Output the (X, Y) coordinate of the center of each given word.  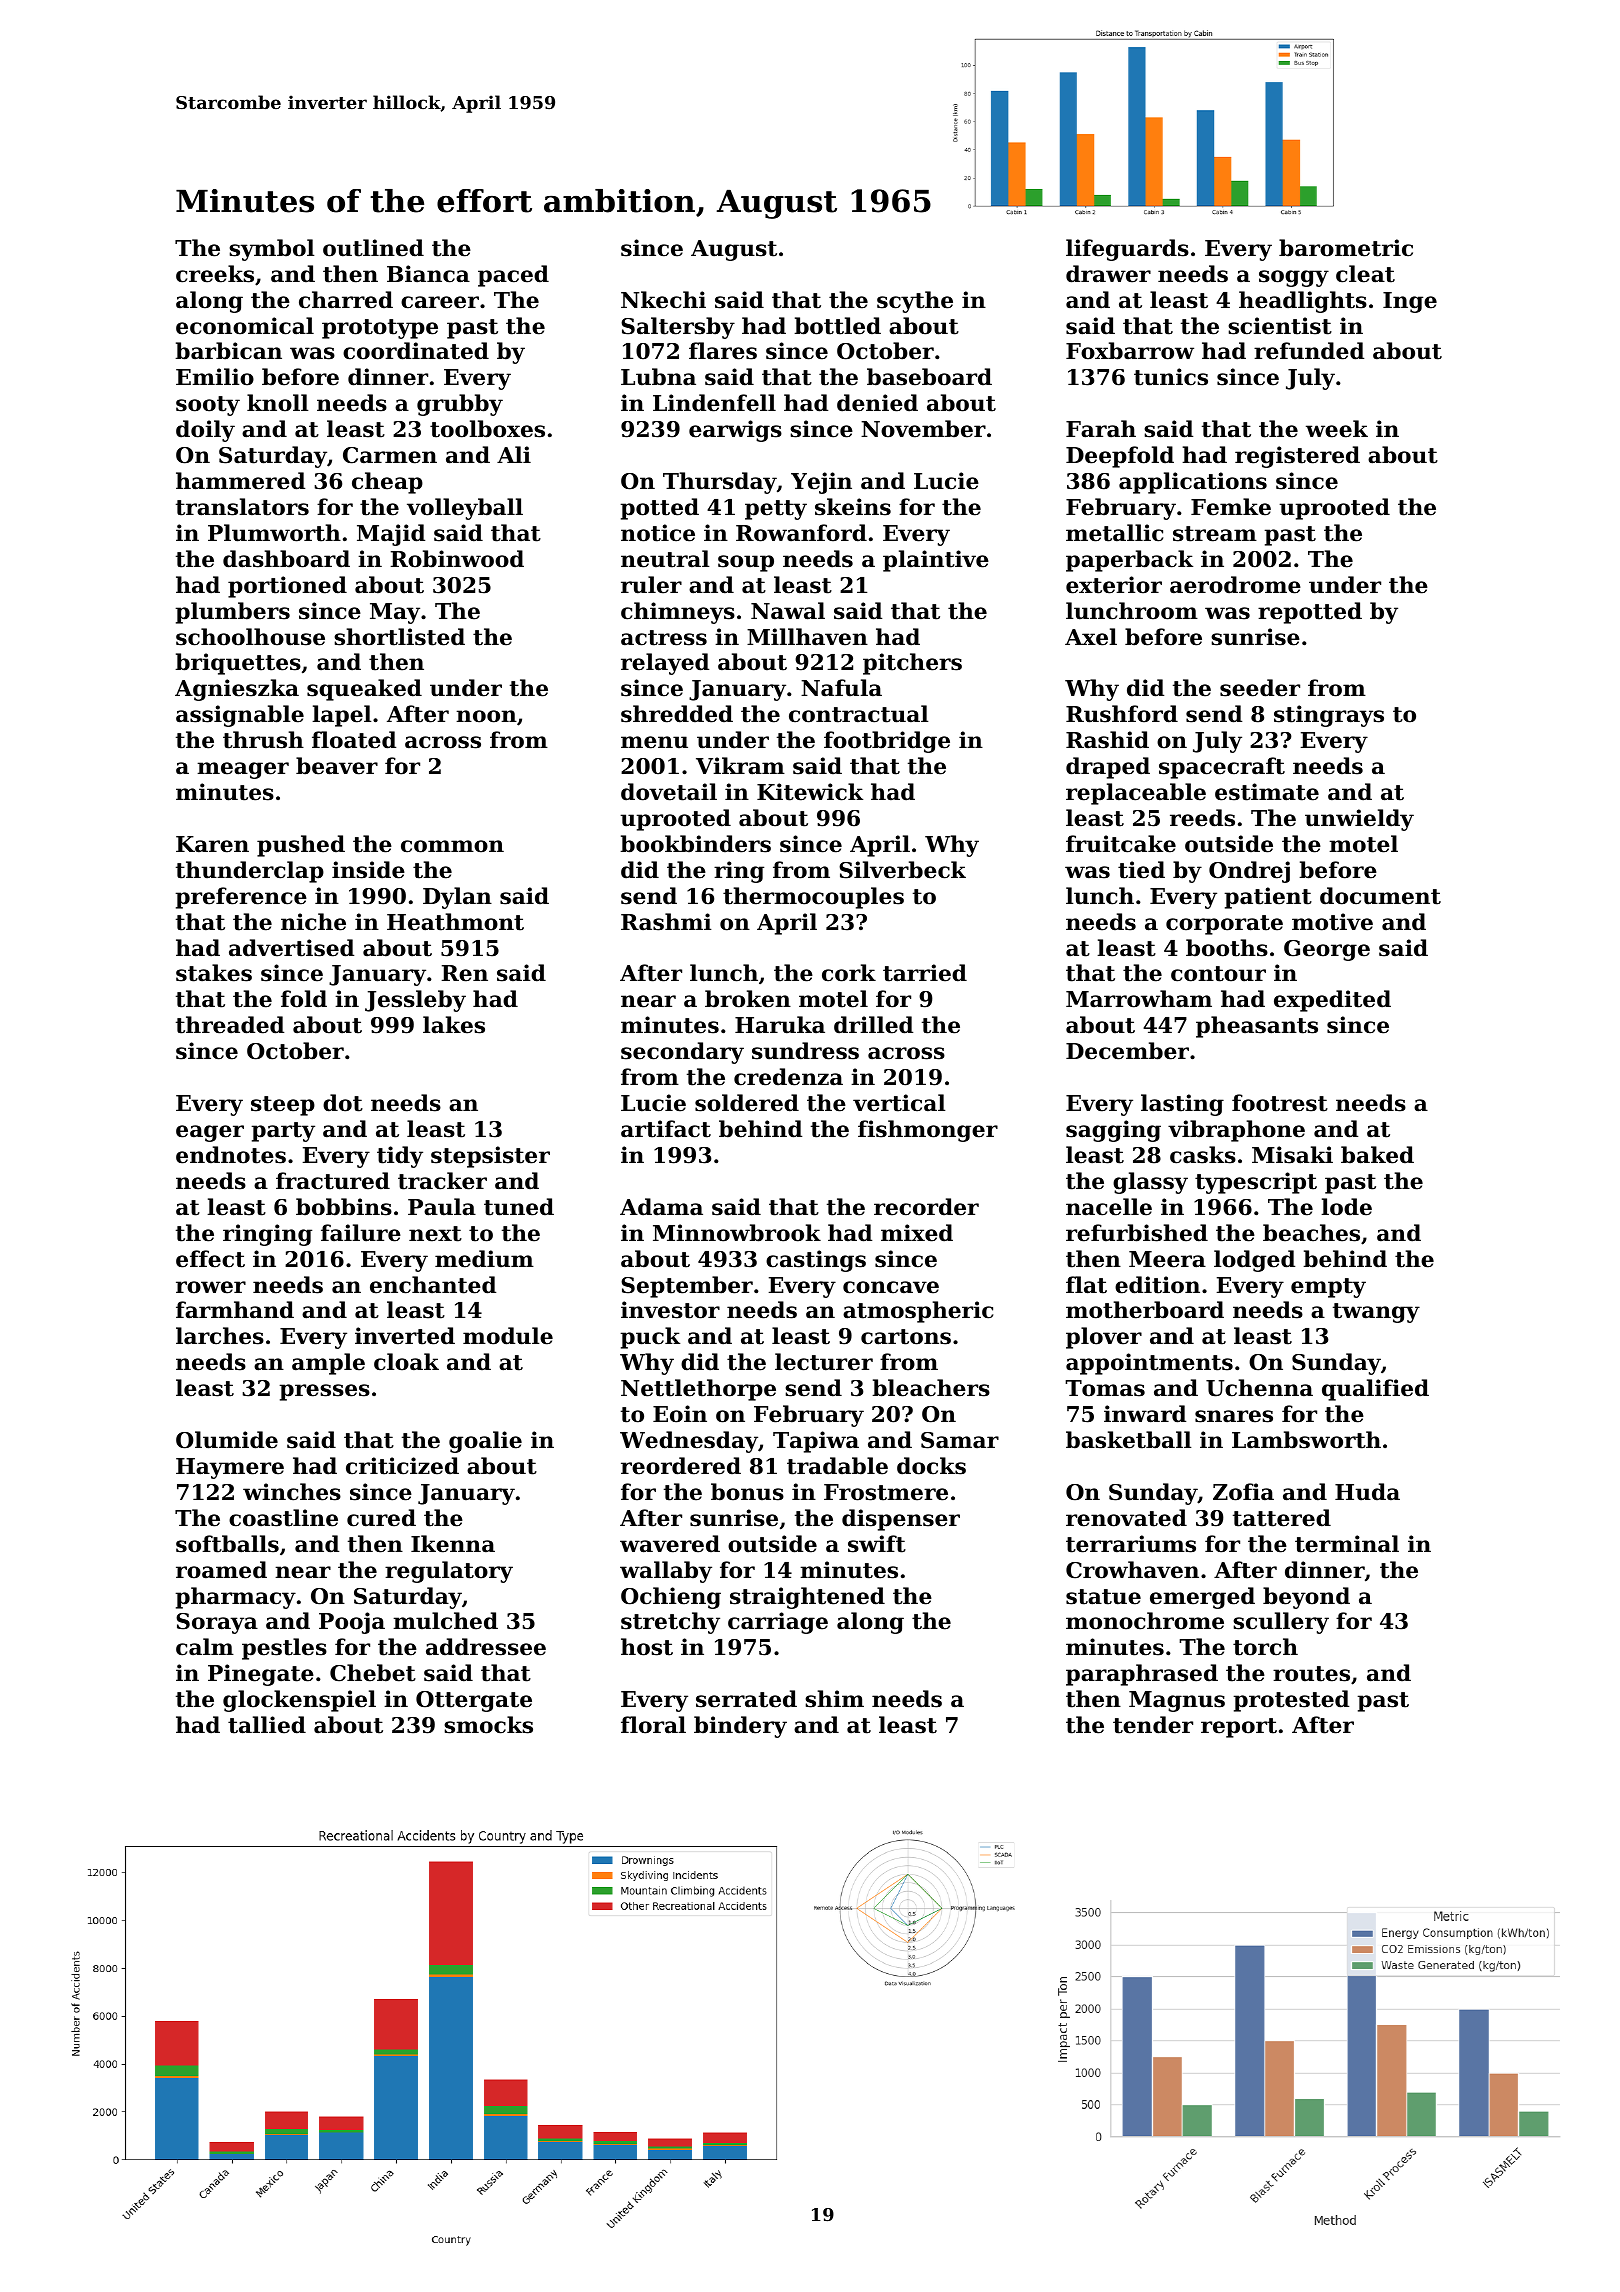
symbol (271, 250)
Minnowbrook (737, 1233)
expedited (1332, 1001)
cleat (1365, 274)
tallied (267, 1725)
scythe (915, 302)
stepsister (490, 1157)
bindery (740, 1727)
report (1239, 1728)
